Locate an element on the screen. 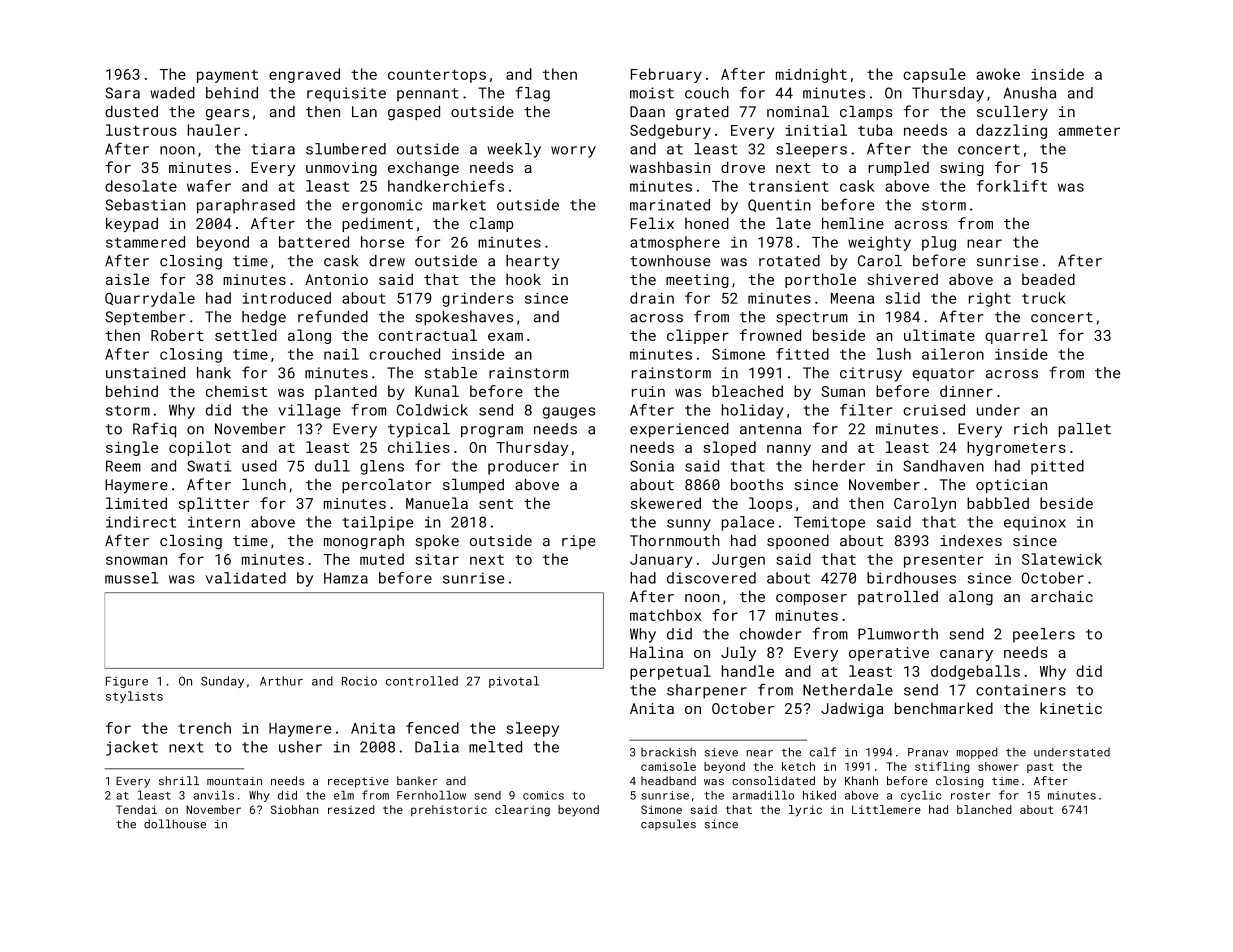 Image resolution: width=1233 pixels, height=952 pixels. February is located at coordinates (666, 75).
